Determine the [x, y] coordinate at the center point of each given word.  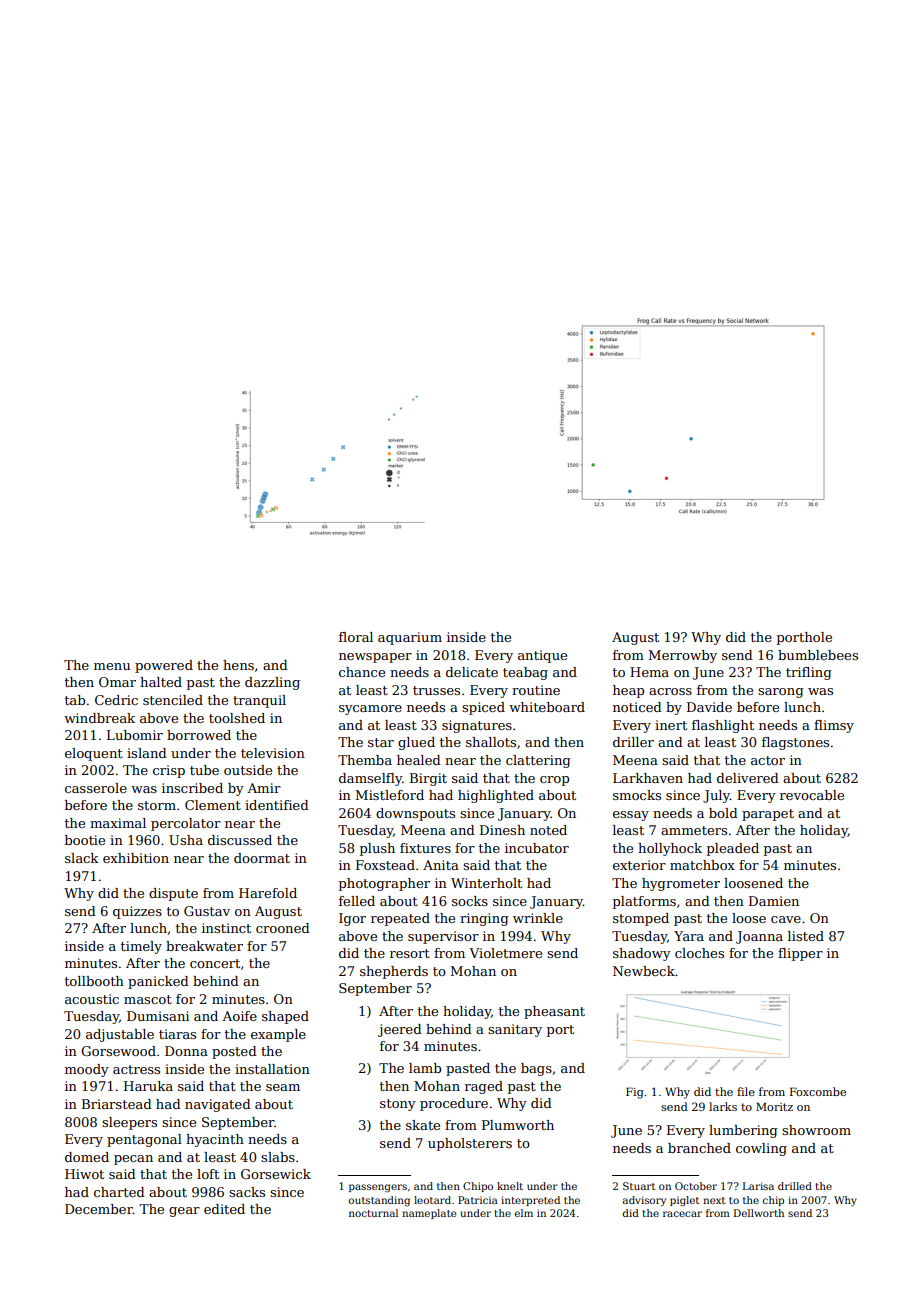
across [670, 691]
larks [723, 1106]
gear [184, 1212]
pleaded [733, 849]
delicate [472, 672]
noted [548, 830]
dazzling [272, 683]
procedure [454, 1104]
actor [768, 760]
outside [248, 770]
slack [82, 858]
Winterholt [486, 883]
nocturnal [373, 1213]
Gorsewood [118, 1051]
